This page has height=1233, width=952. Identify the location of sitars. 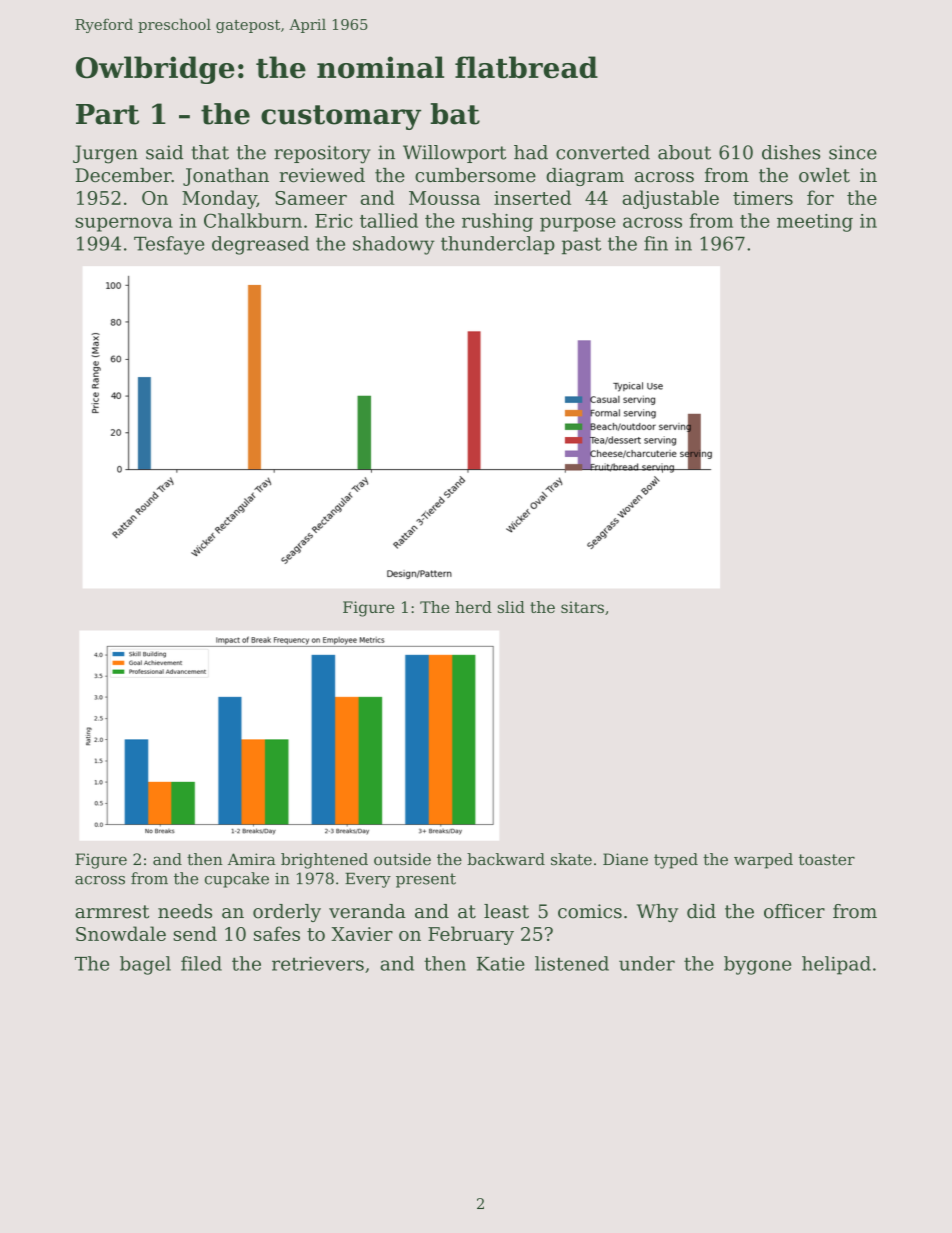
(582, 607).
